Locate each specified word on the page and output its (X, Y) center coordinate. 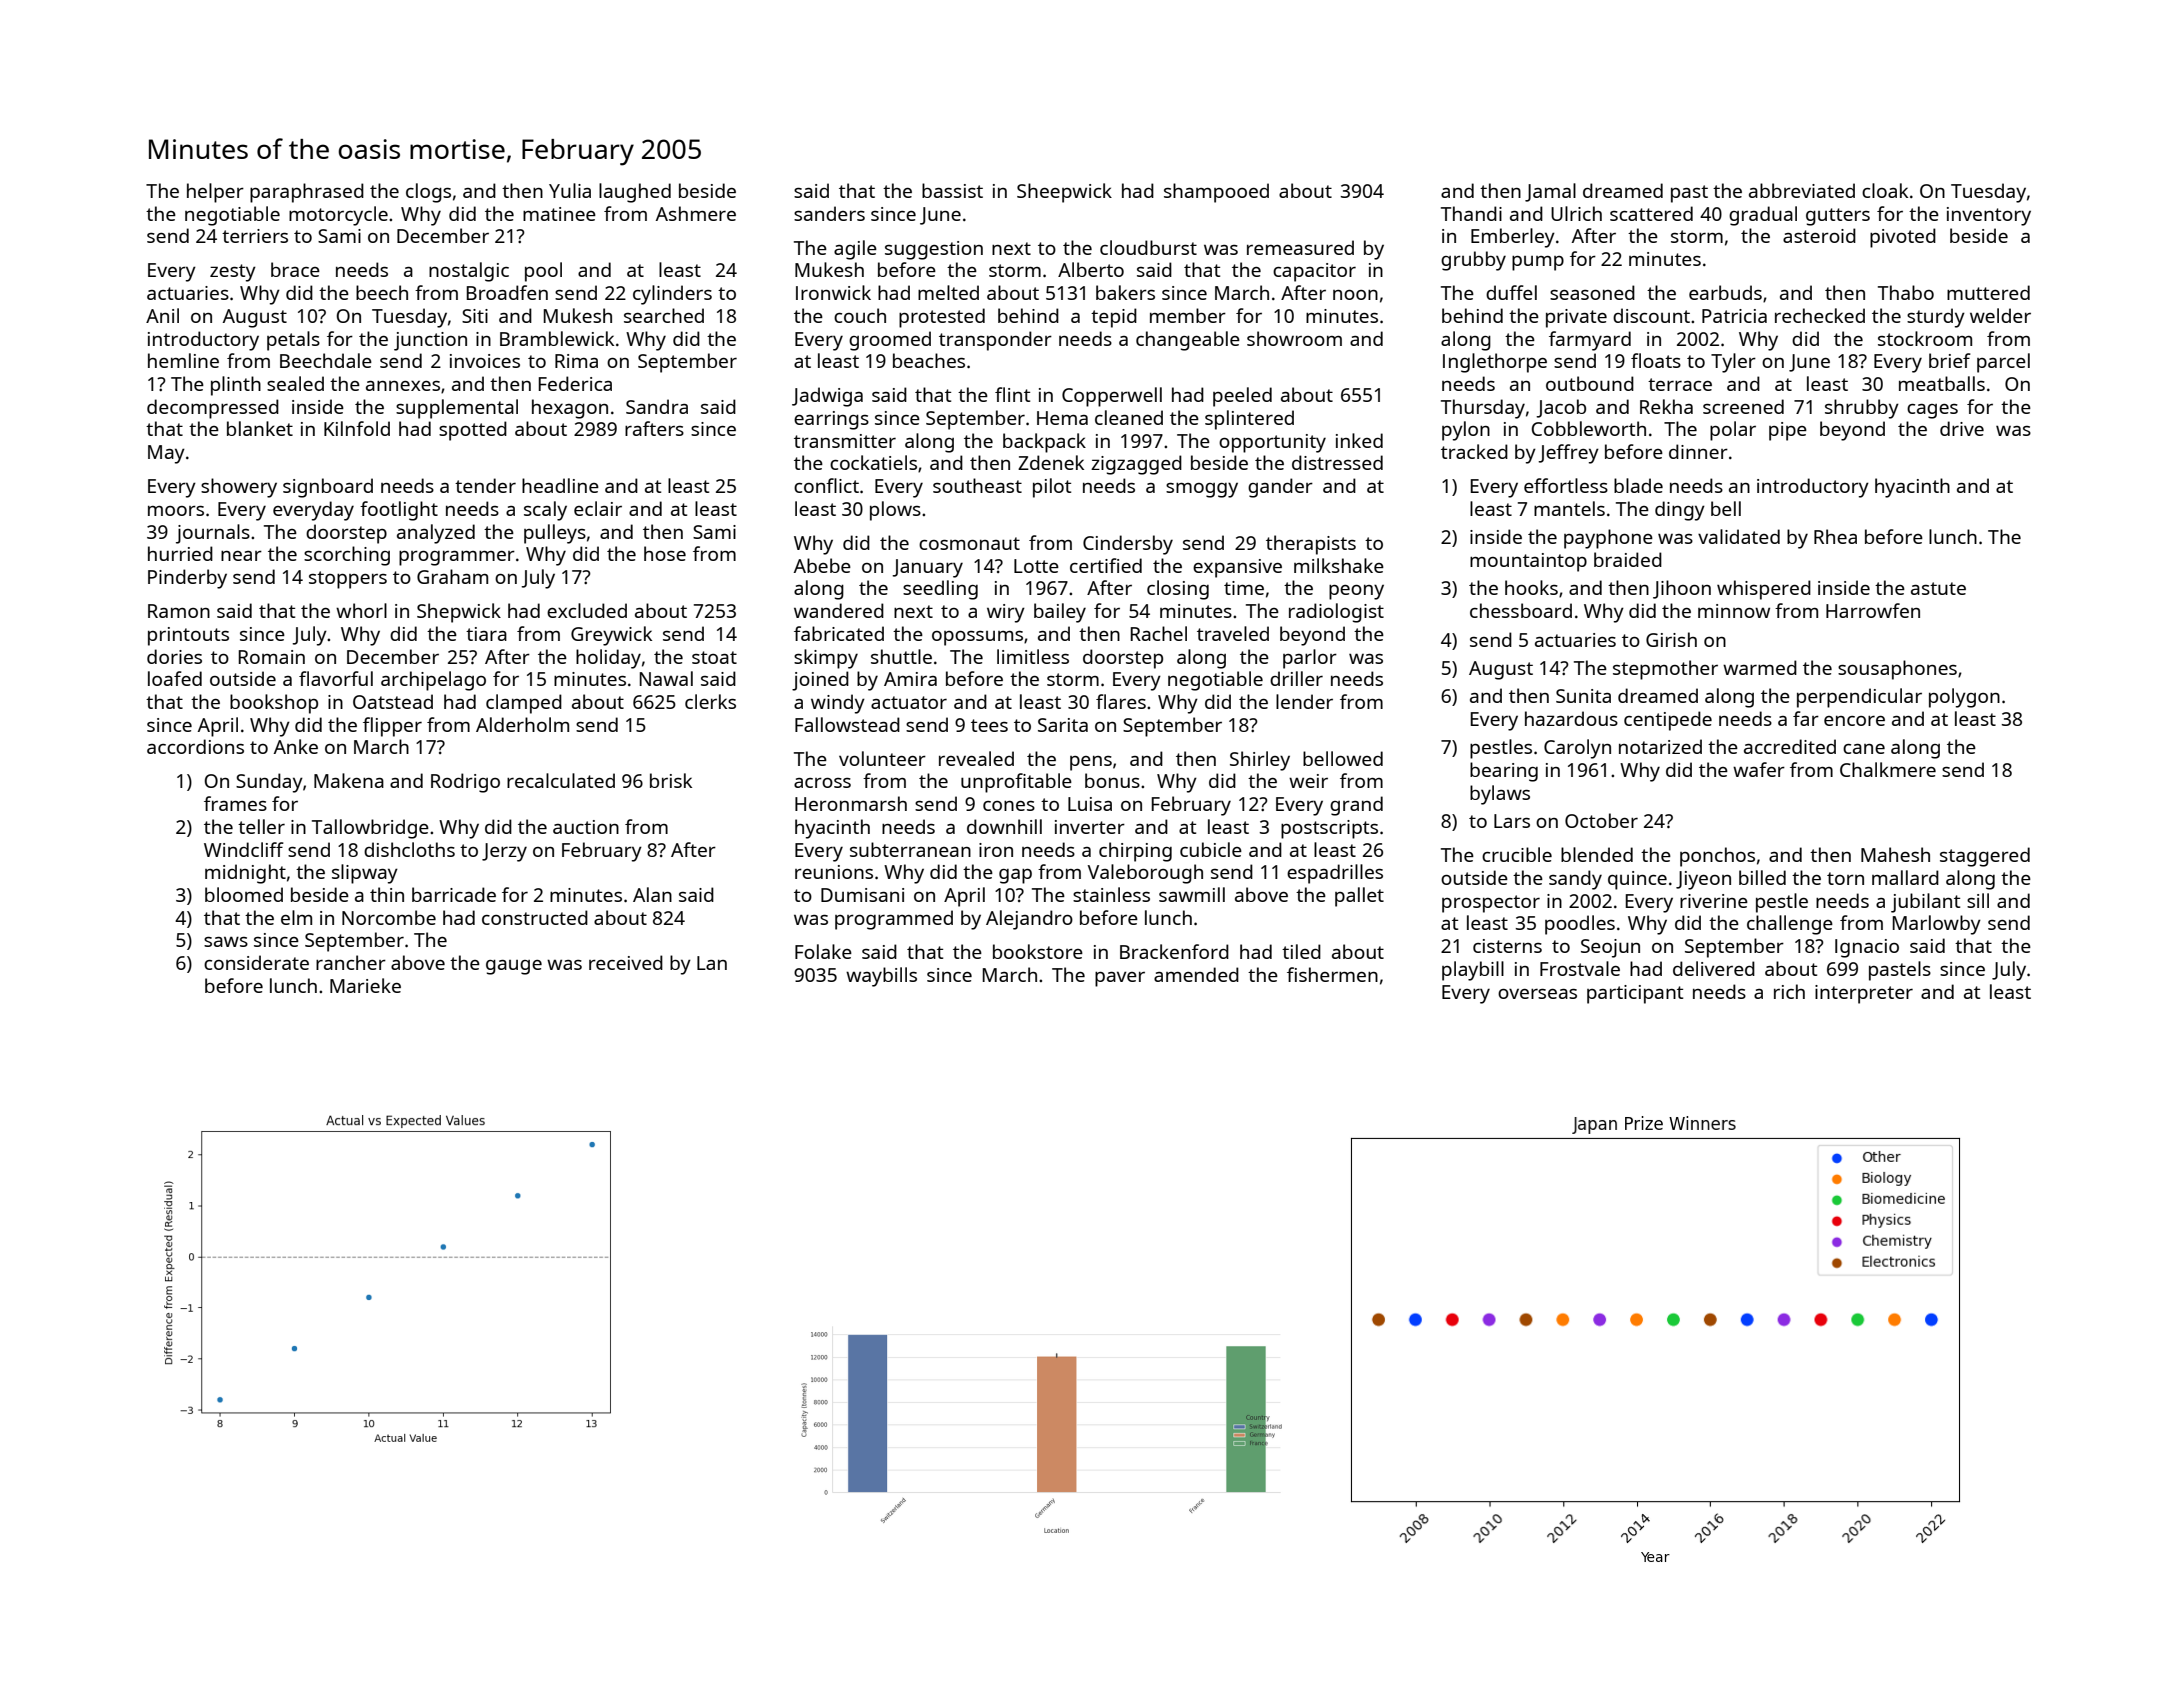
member (1188, 315)
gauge (514, 967)
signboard (328, 488)
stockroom (1925, 338)
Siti (475, 316)
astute (1938, 588)
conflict (826, 485)
